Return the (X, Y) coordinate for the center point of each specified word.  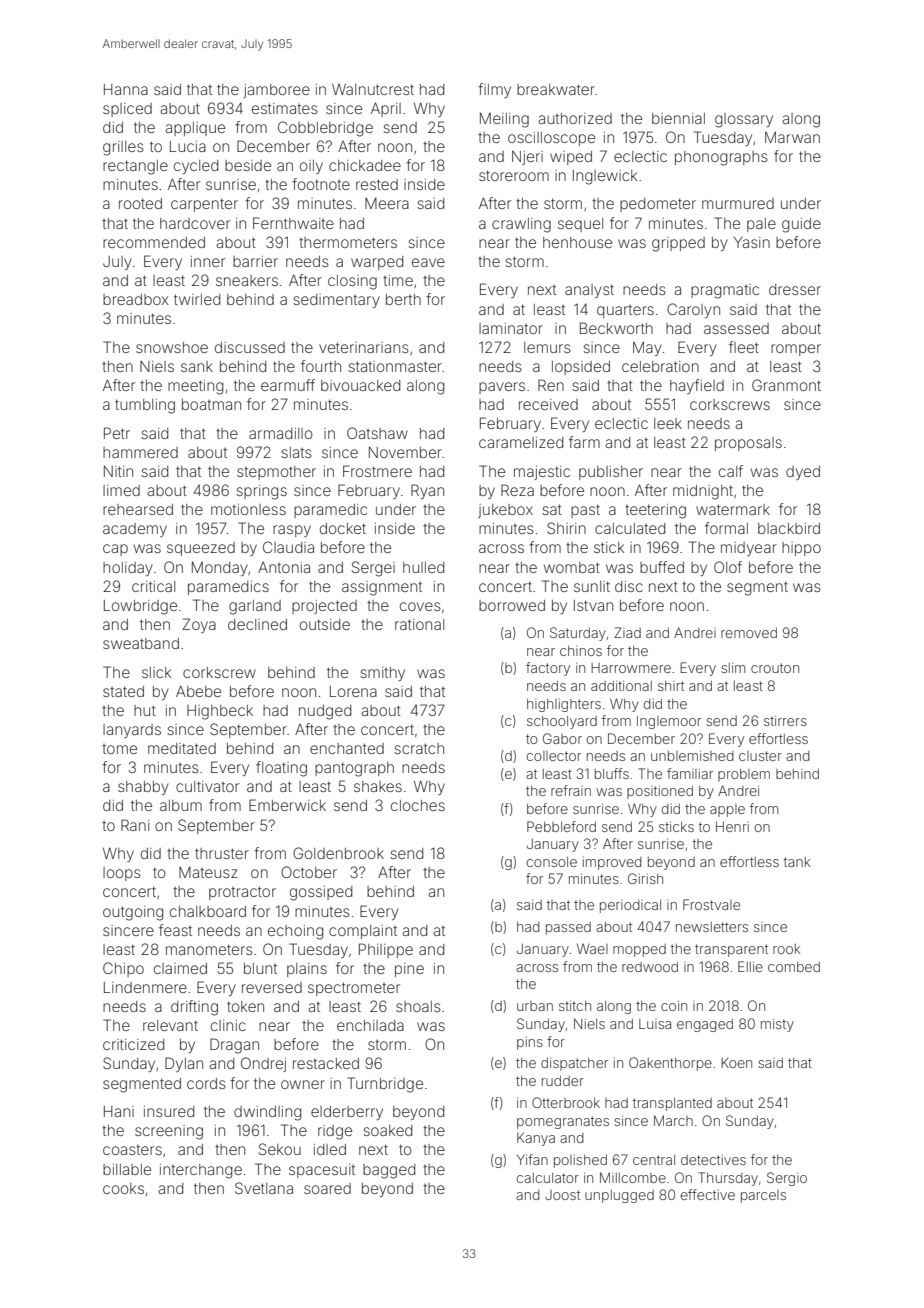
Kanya (536, 1139)
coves (420, 606)
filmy (494, 90)
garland (255, 607)
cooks (123, 1188)
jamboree (276, 91)
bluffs (612, 773)
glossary (744, 120)
